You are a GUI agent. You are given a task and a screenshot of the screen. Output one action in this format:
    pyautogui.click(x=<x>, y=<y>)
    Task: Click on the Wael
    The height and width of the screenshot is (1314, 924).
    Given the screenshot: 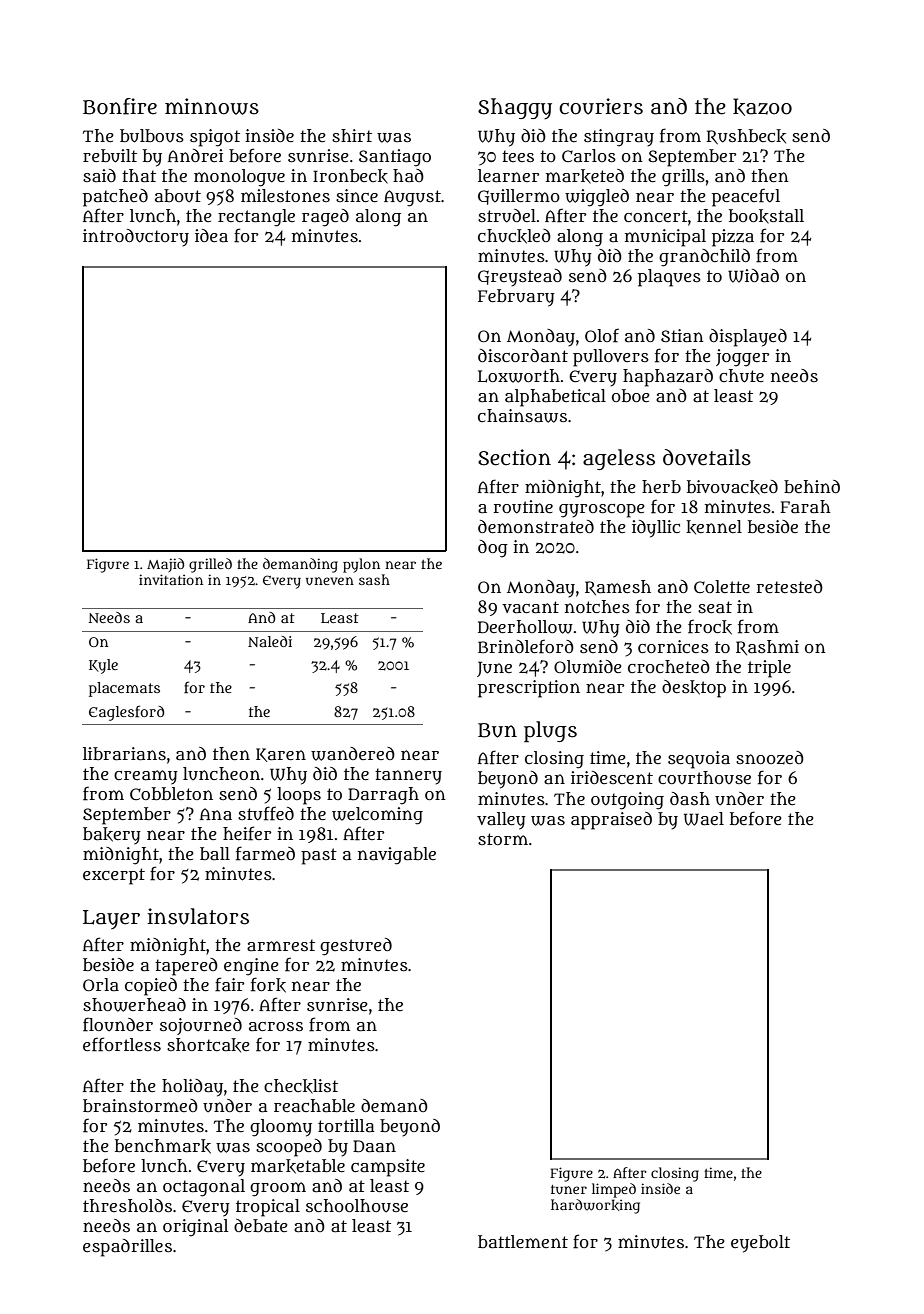 What is the action you would take?
    pyautogui.click(x=704, y=819)
